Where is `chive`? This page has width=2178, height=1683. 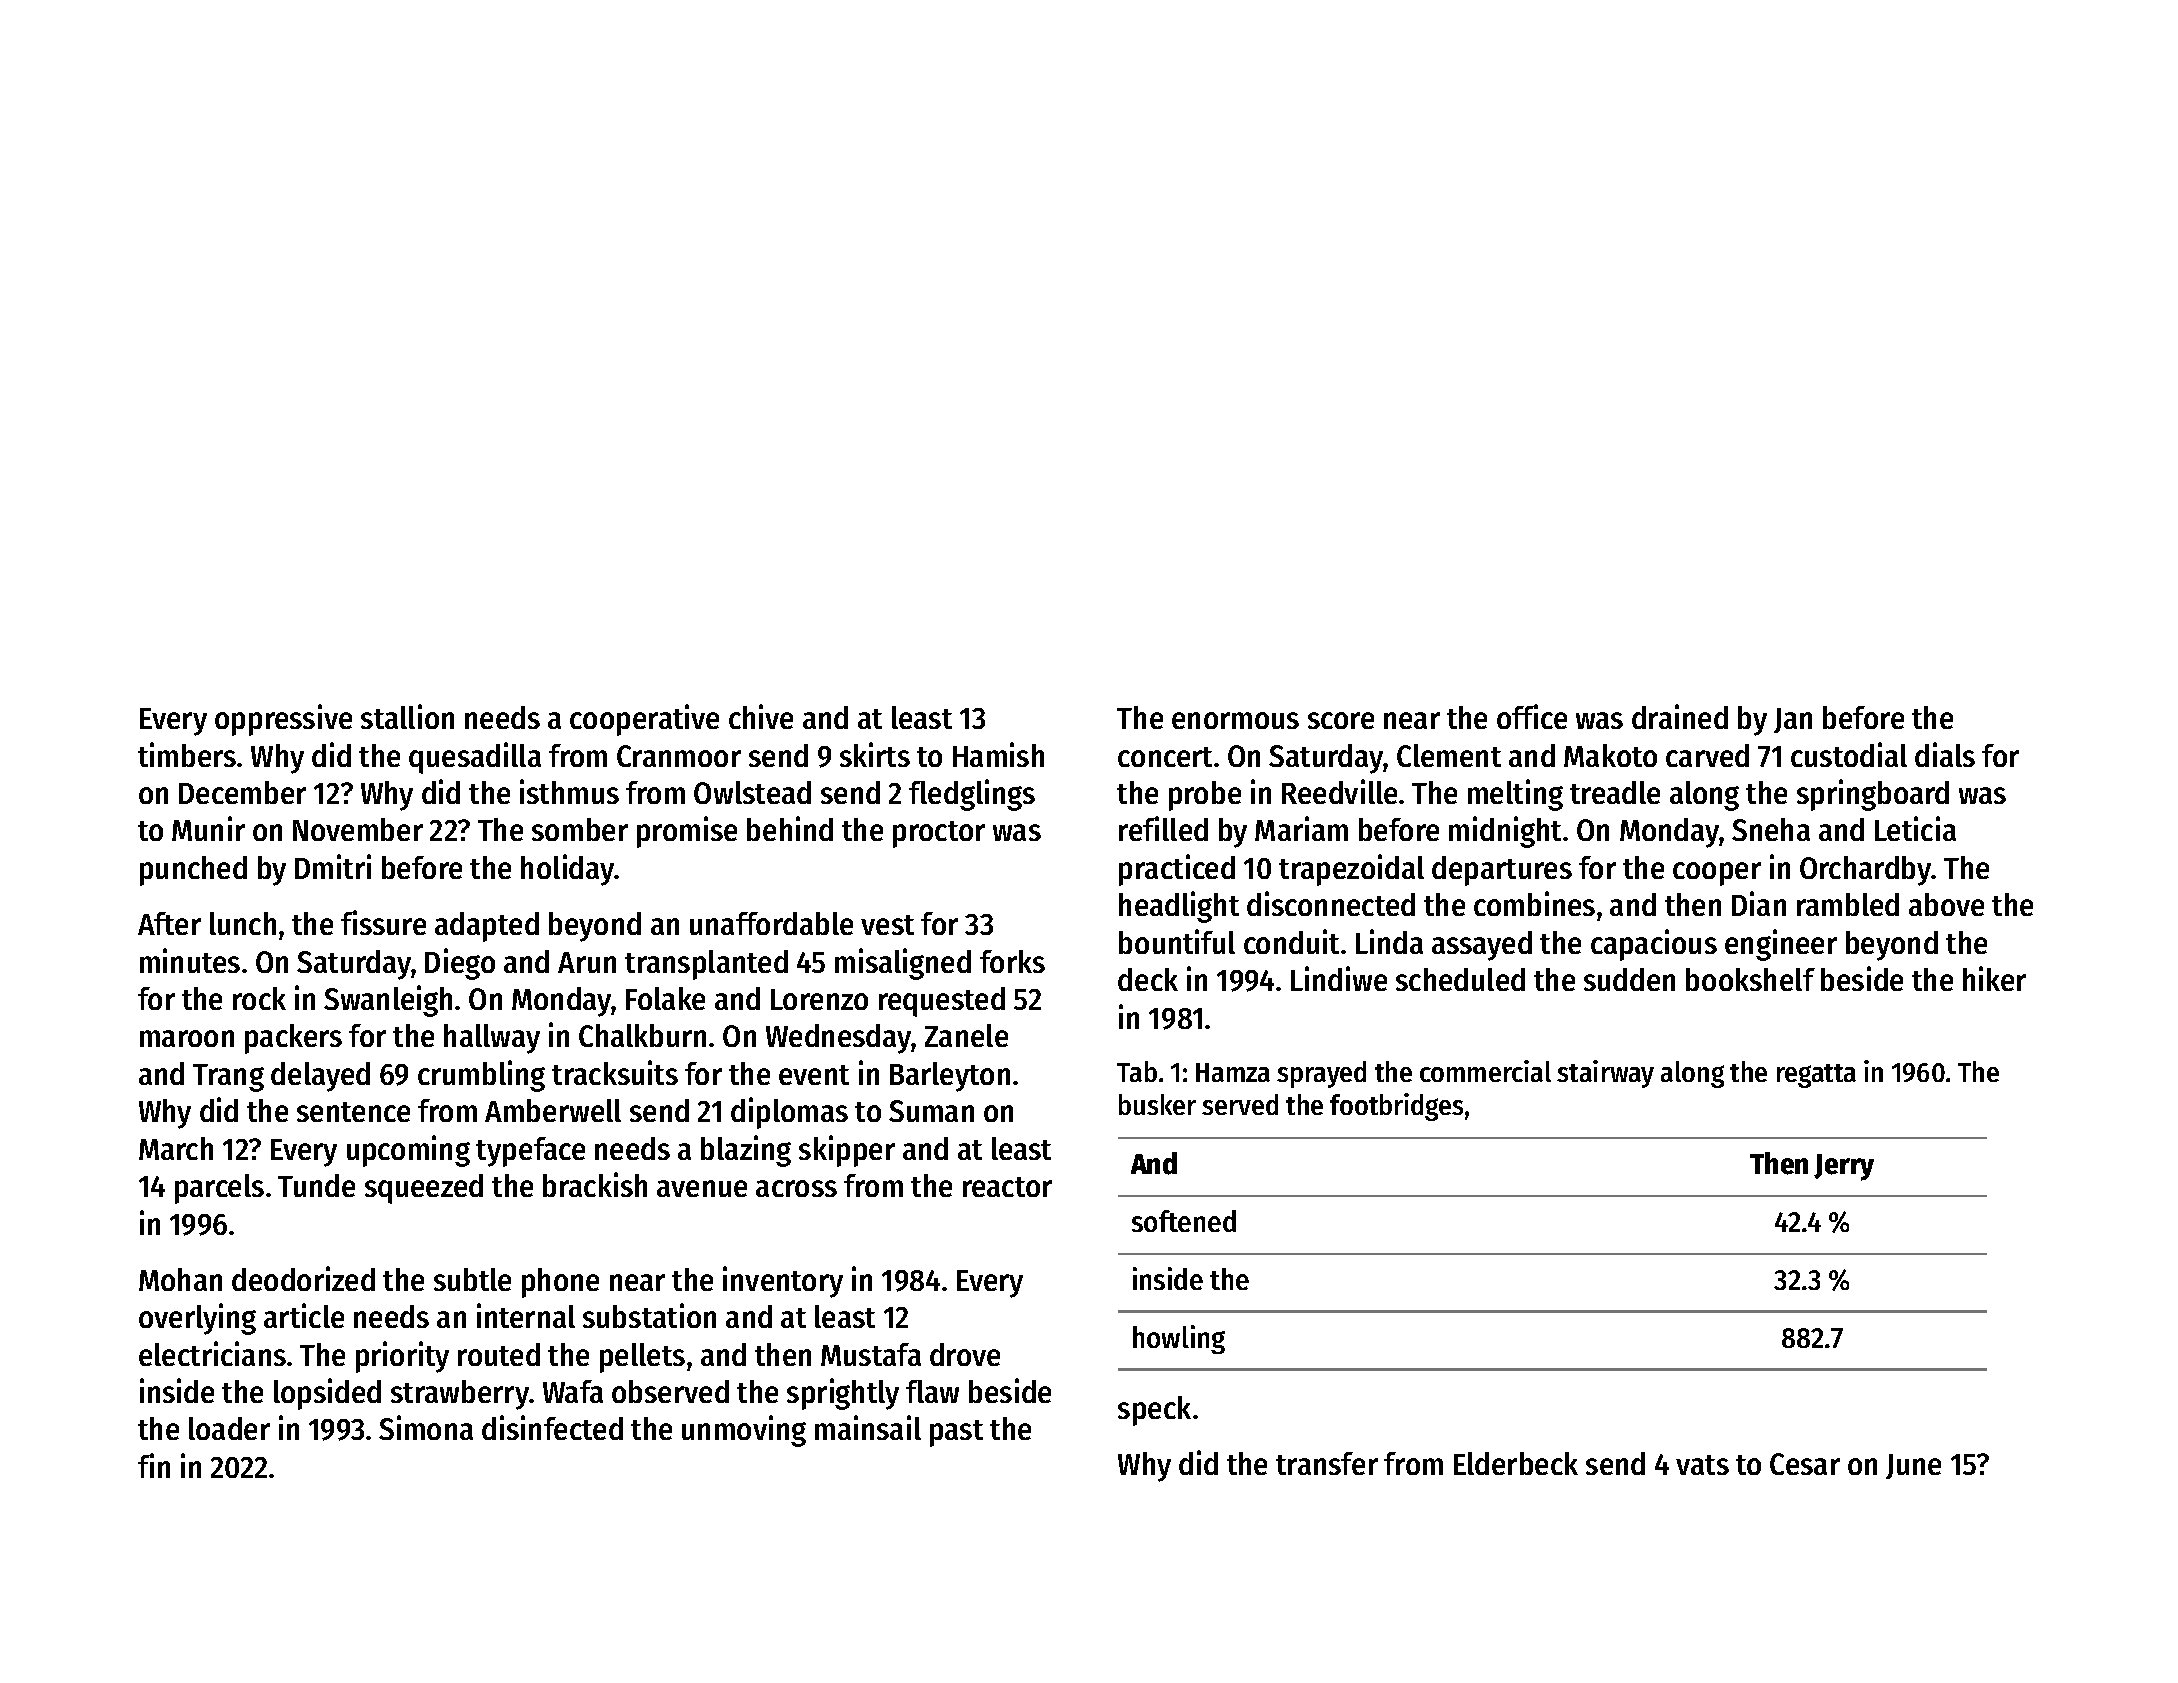 chive is located at coordinates (761, 716).
